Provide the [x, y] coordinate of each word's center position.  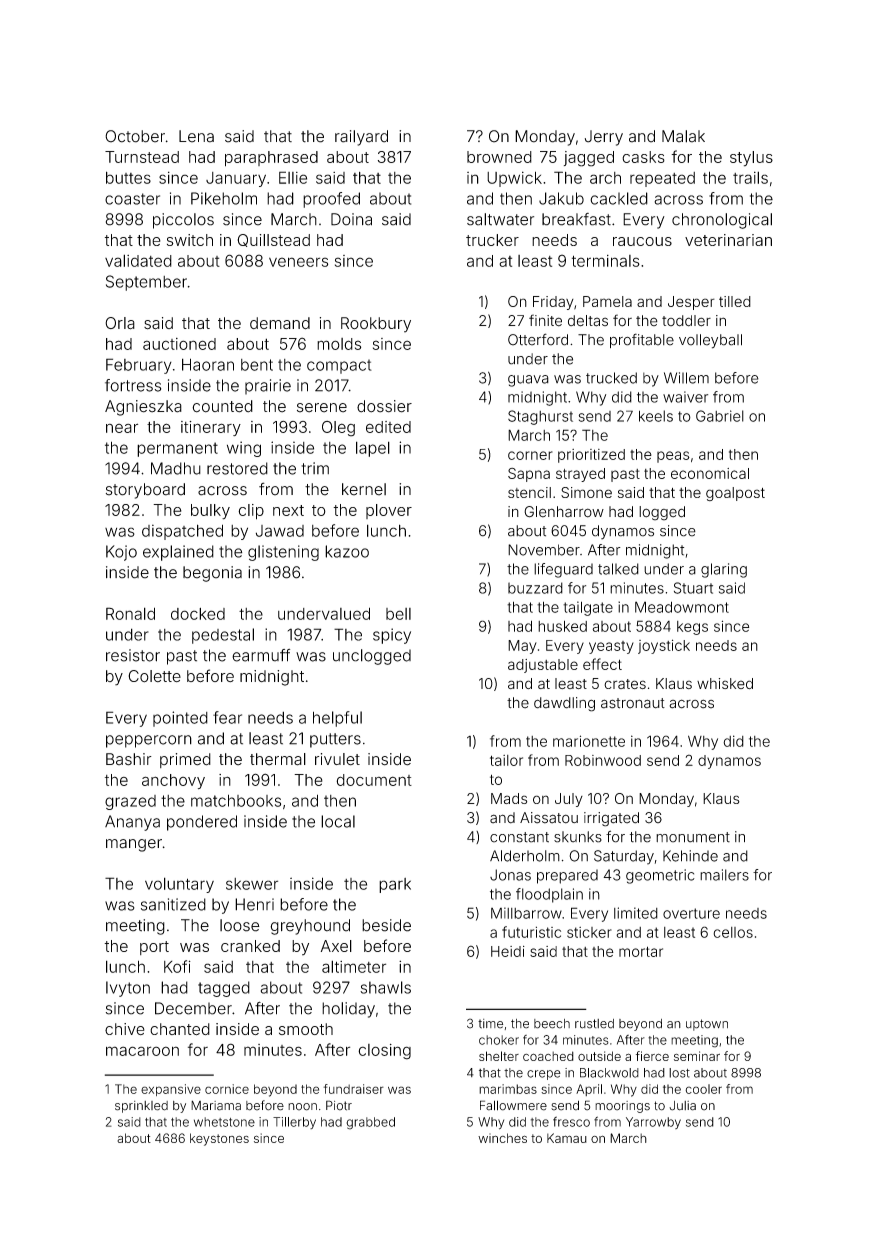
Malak [683, 136]
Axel [336, 946]
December [193, 1008]
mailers [724, 875]
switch [190, 240]
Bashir [129, 759]
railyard [361, 138]
